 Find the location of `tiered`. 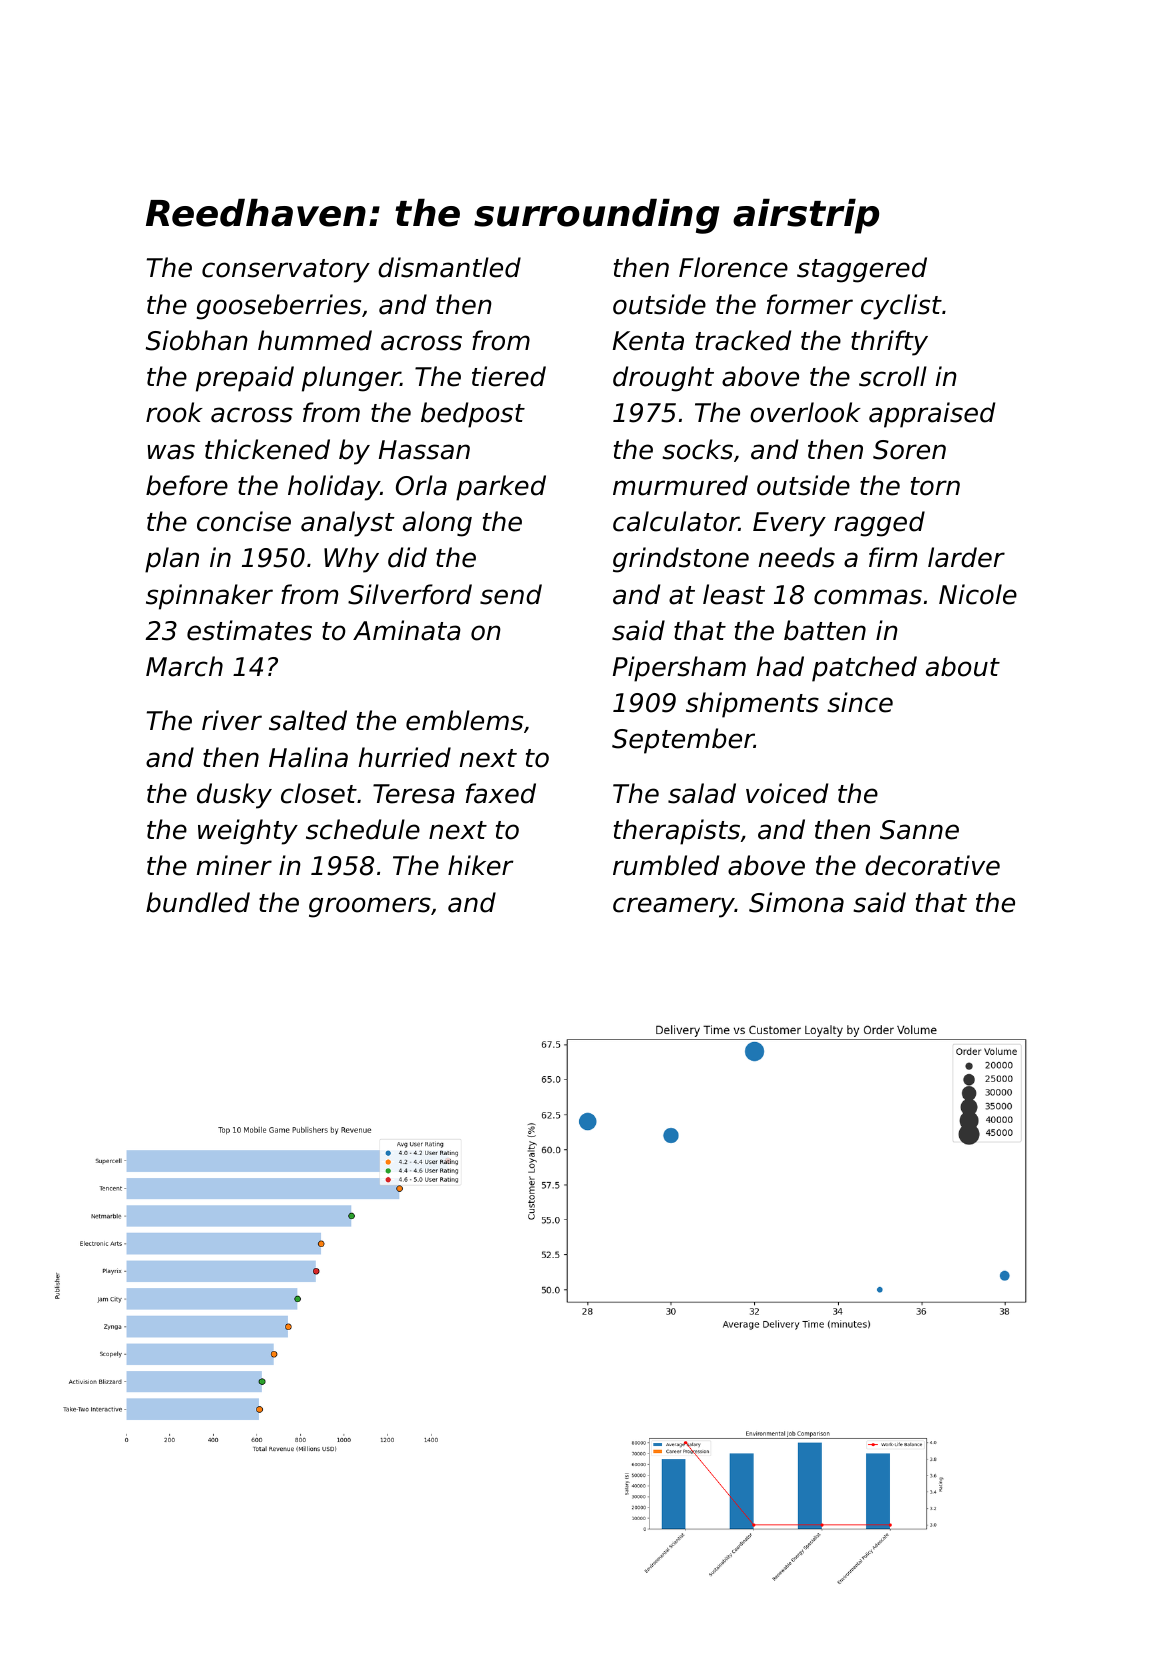

tiered is located at coordinates (509, 376).
